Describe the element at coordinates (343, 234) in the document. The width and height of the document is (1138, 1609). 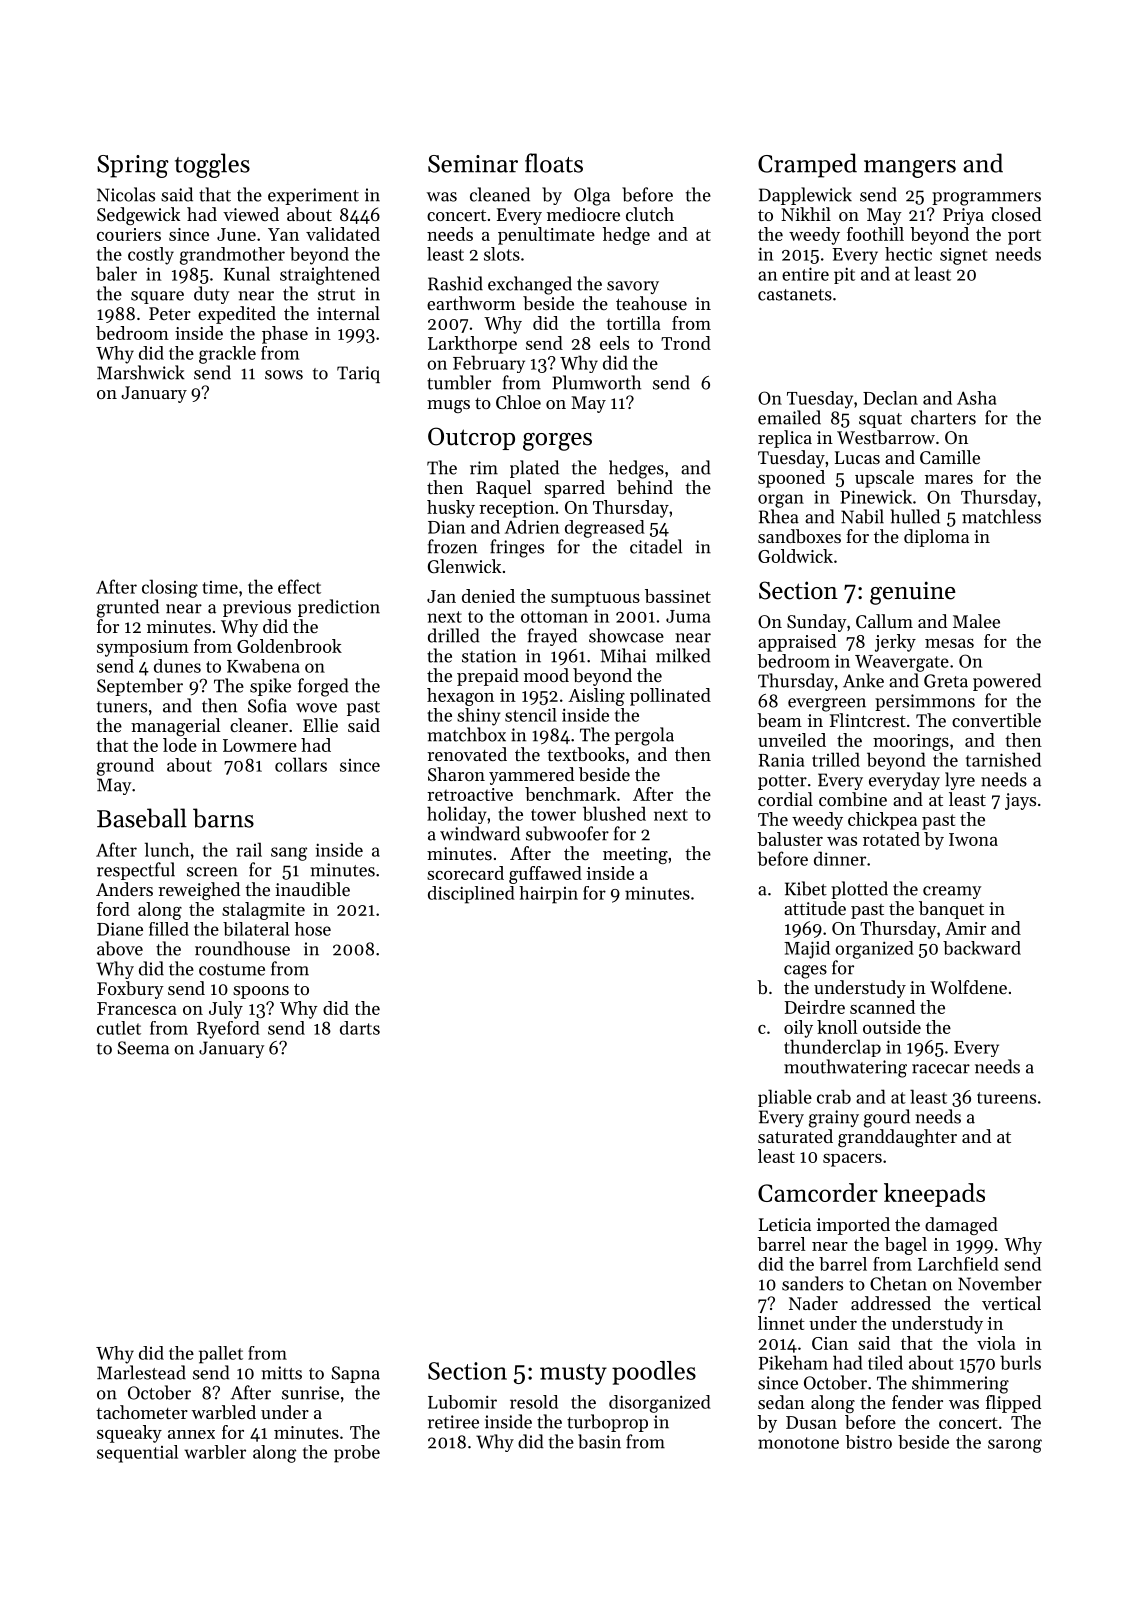
I see `validated` at that location.
